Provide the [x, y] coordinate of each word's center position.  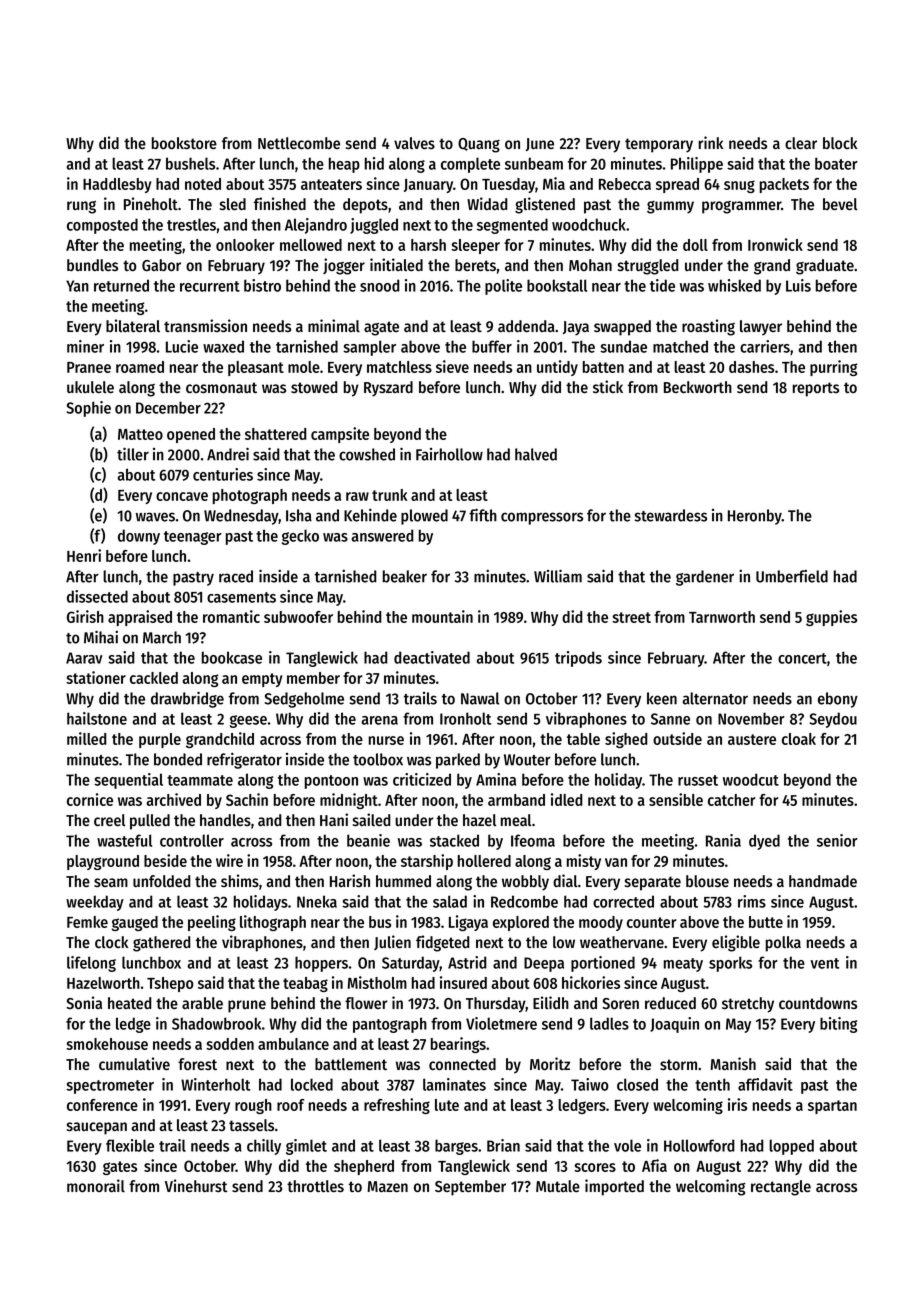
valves [414, 143]
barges [456, 1147]
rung [81, 207]
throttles [315, 1186]
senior [837, 840]
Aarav [84, 658]
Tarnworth [722, 617]
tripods [578, 659]
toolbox [378, 759]
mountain [442, 616]
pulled [150, 822]
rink [711, 142]
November [751, 718]
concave [182, 496]
